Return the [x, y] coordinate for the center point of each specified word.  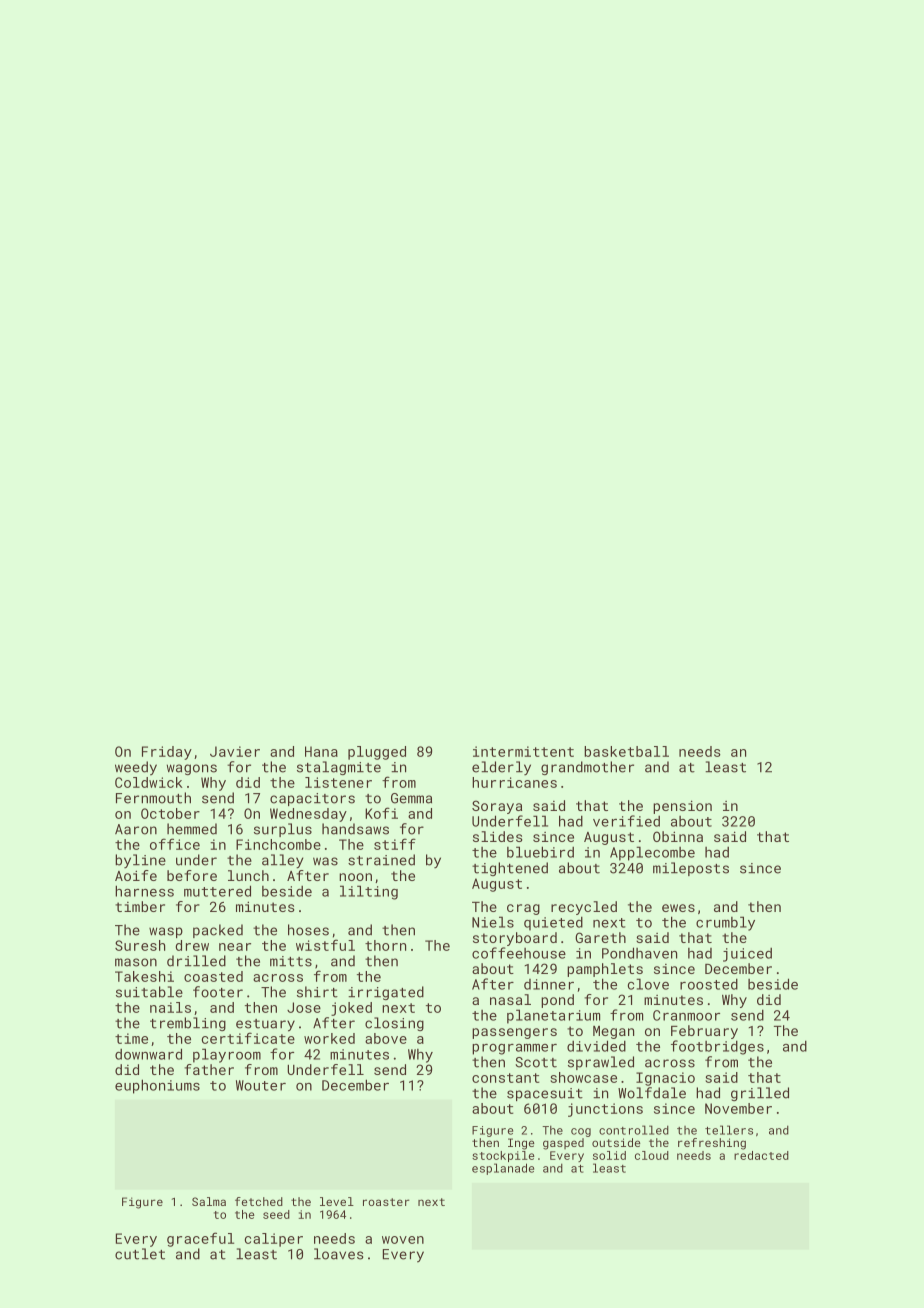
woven [403, 1240]
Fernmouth [153, 798]
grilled [760, 1094]
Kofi [381, 813]
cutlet [140, 1254]
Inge [521, 1144]
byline [140, 861]
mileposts [691, 869]
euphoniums [157, 1086]
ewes [678, 908]
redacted [761, 1155]
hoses [308, 930]
